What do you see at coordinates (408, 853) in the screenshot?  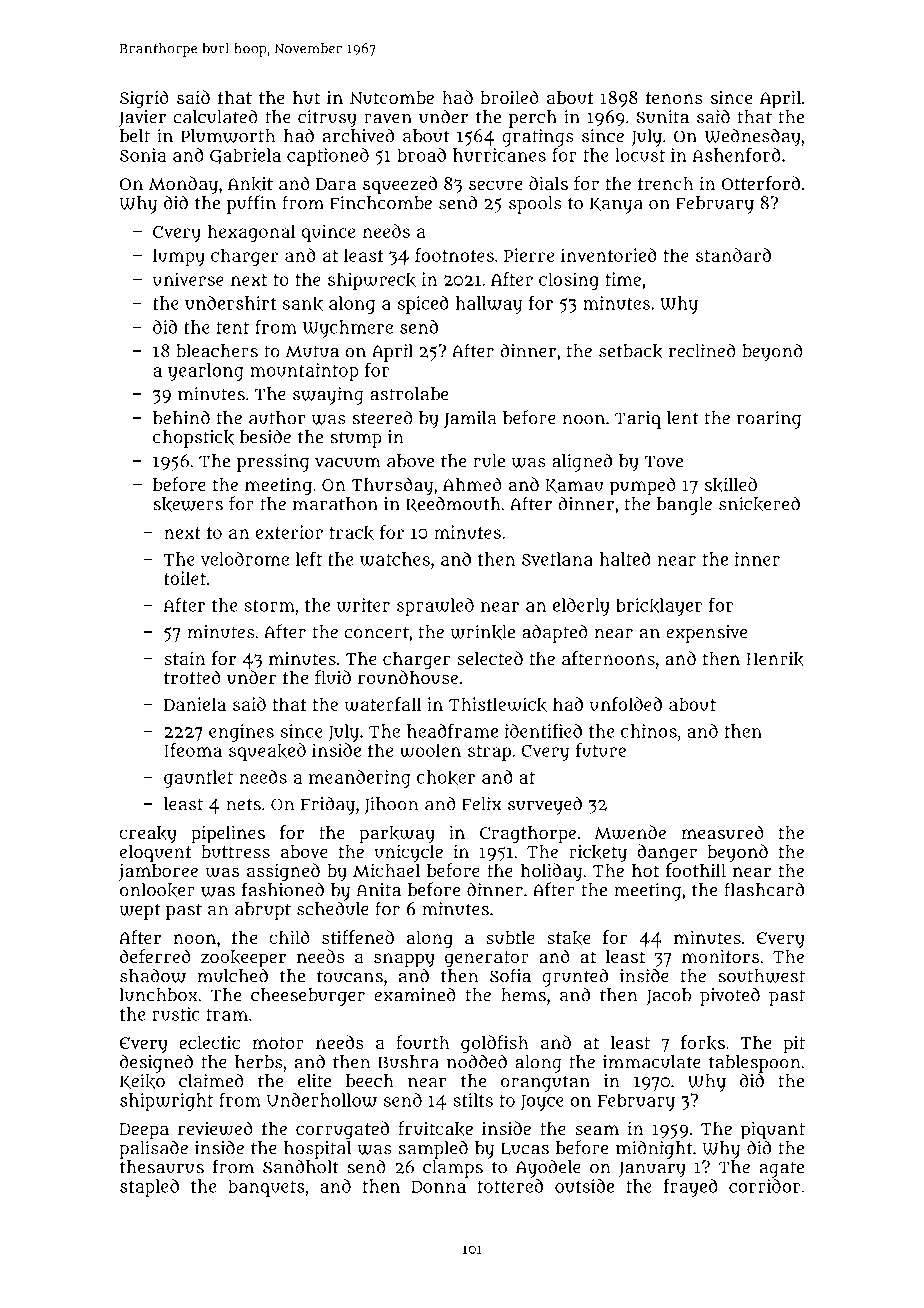 I see `unicycle` at bounding box center [408, 853].
